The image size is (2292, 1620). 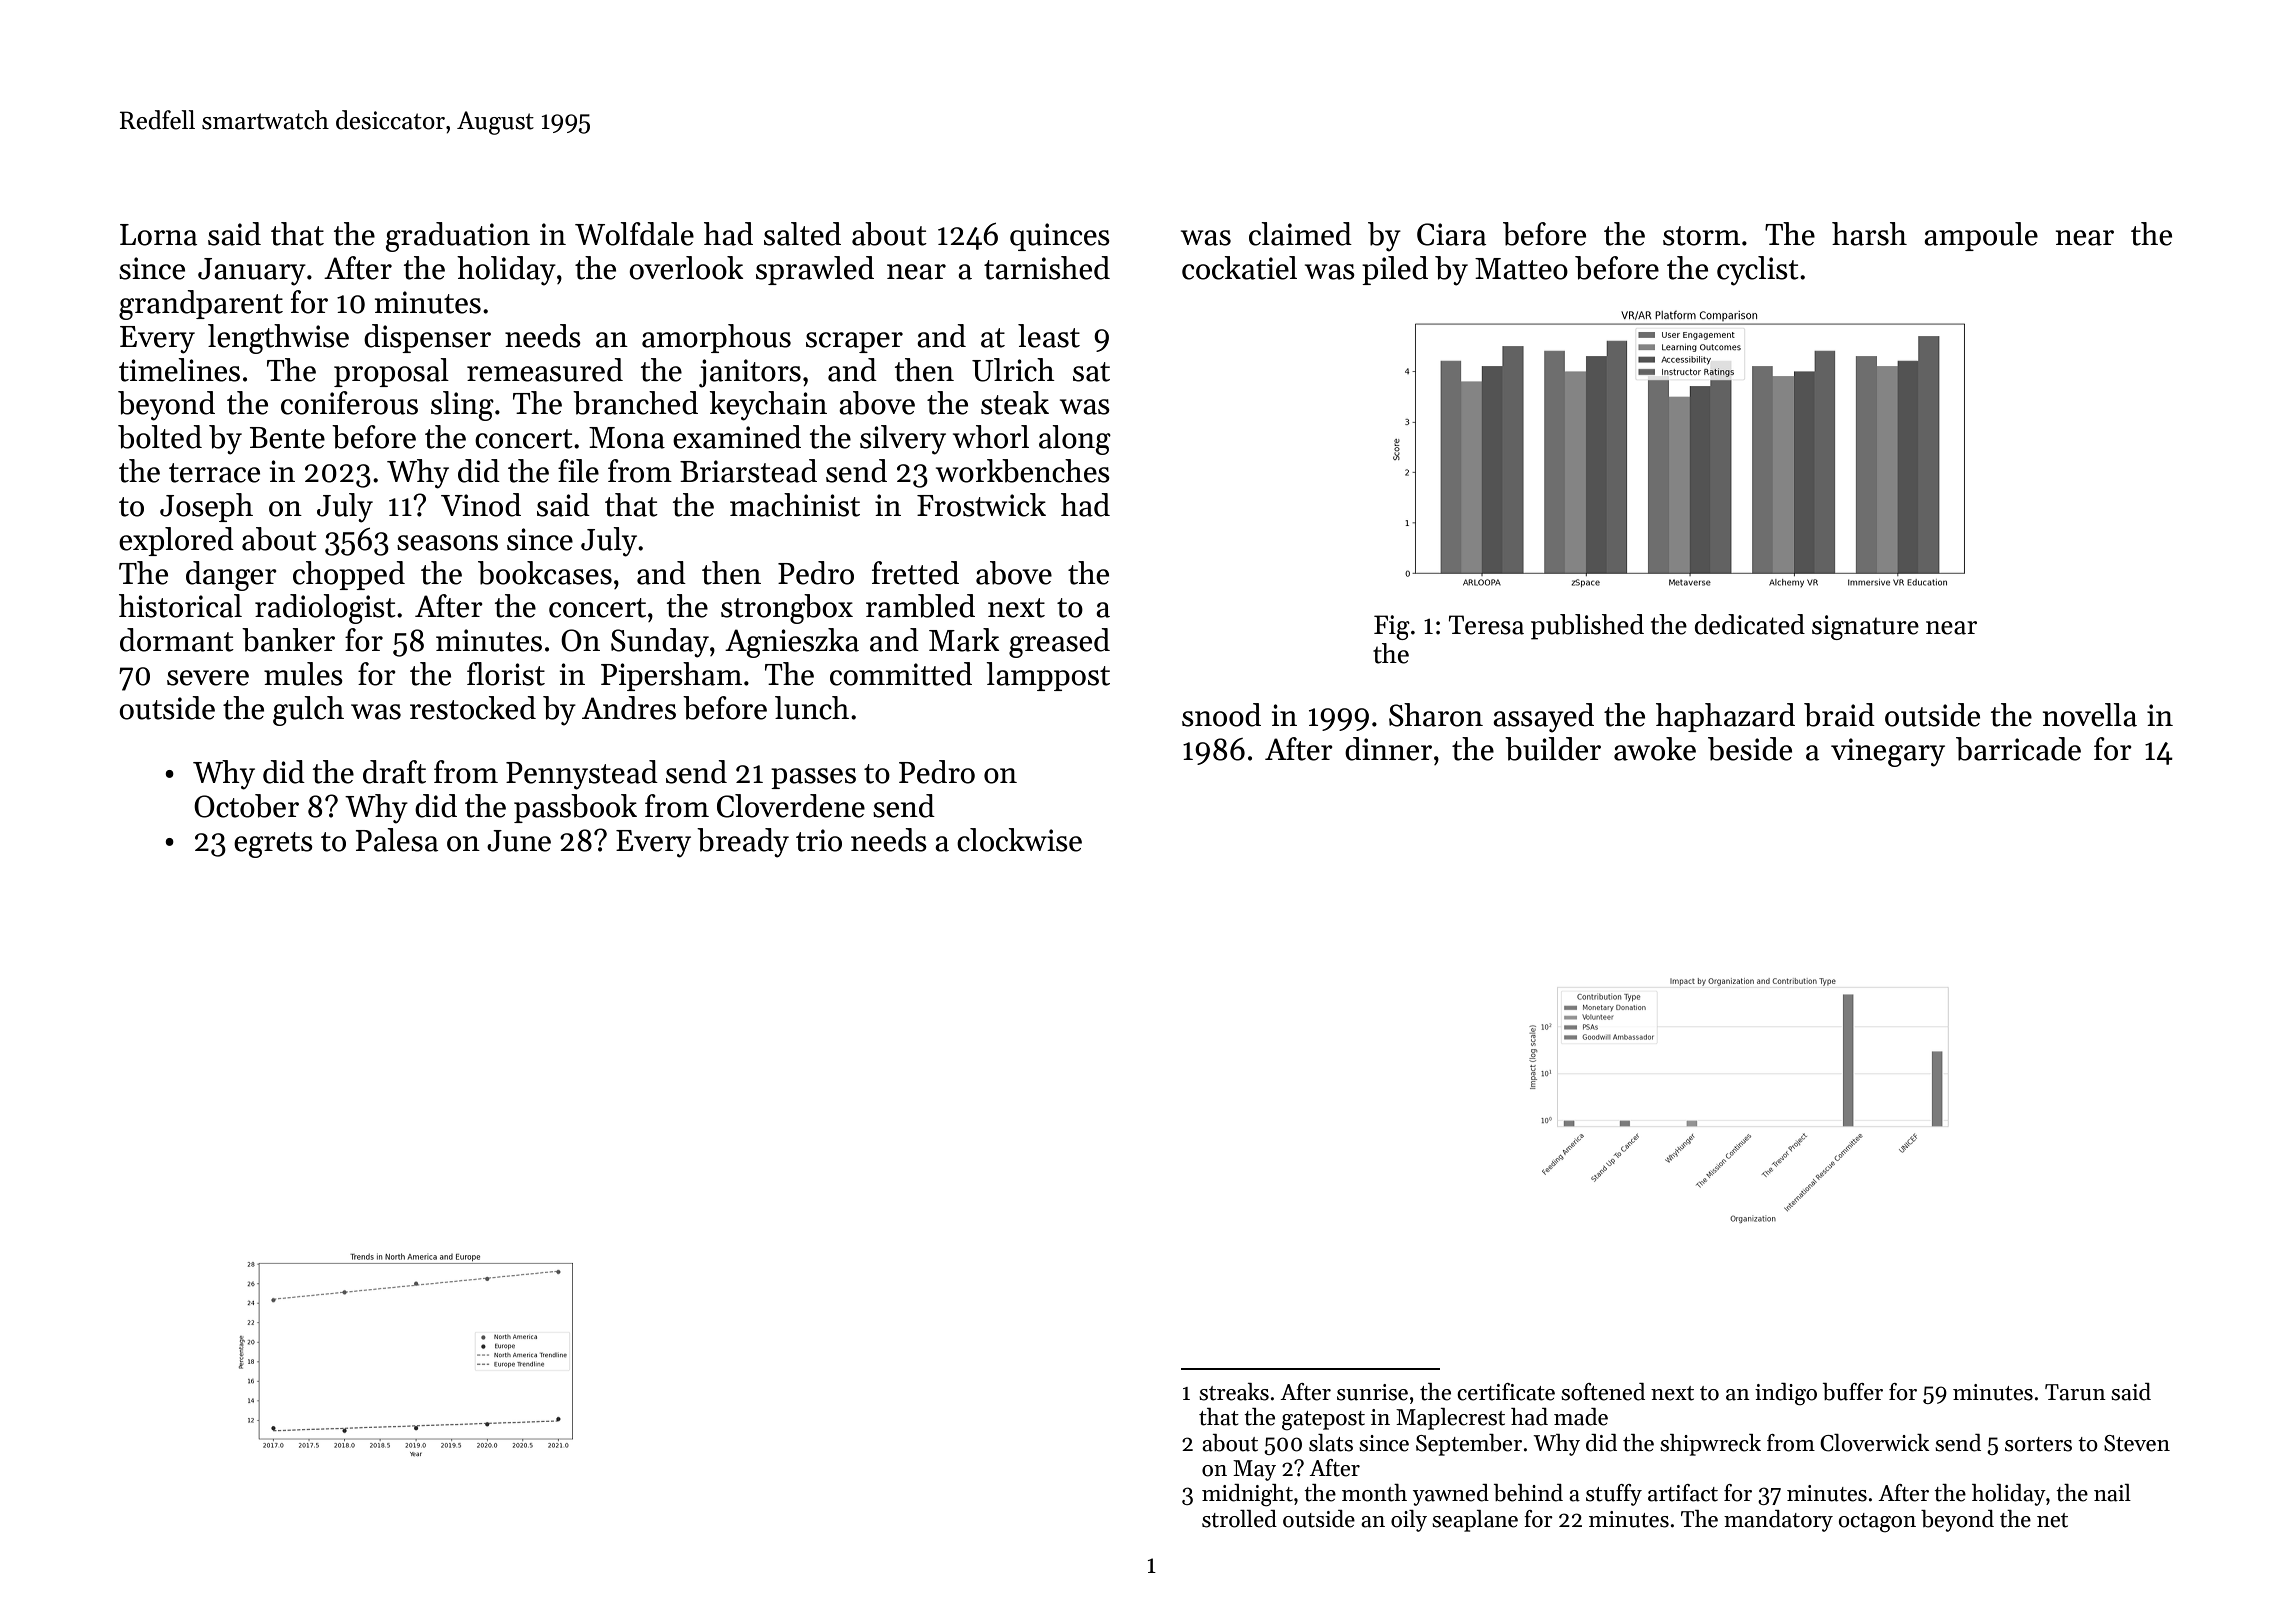 I want to click on streaks, so click(x=1234, y=1392).
